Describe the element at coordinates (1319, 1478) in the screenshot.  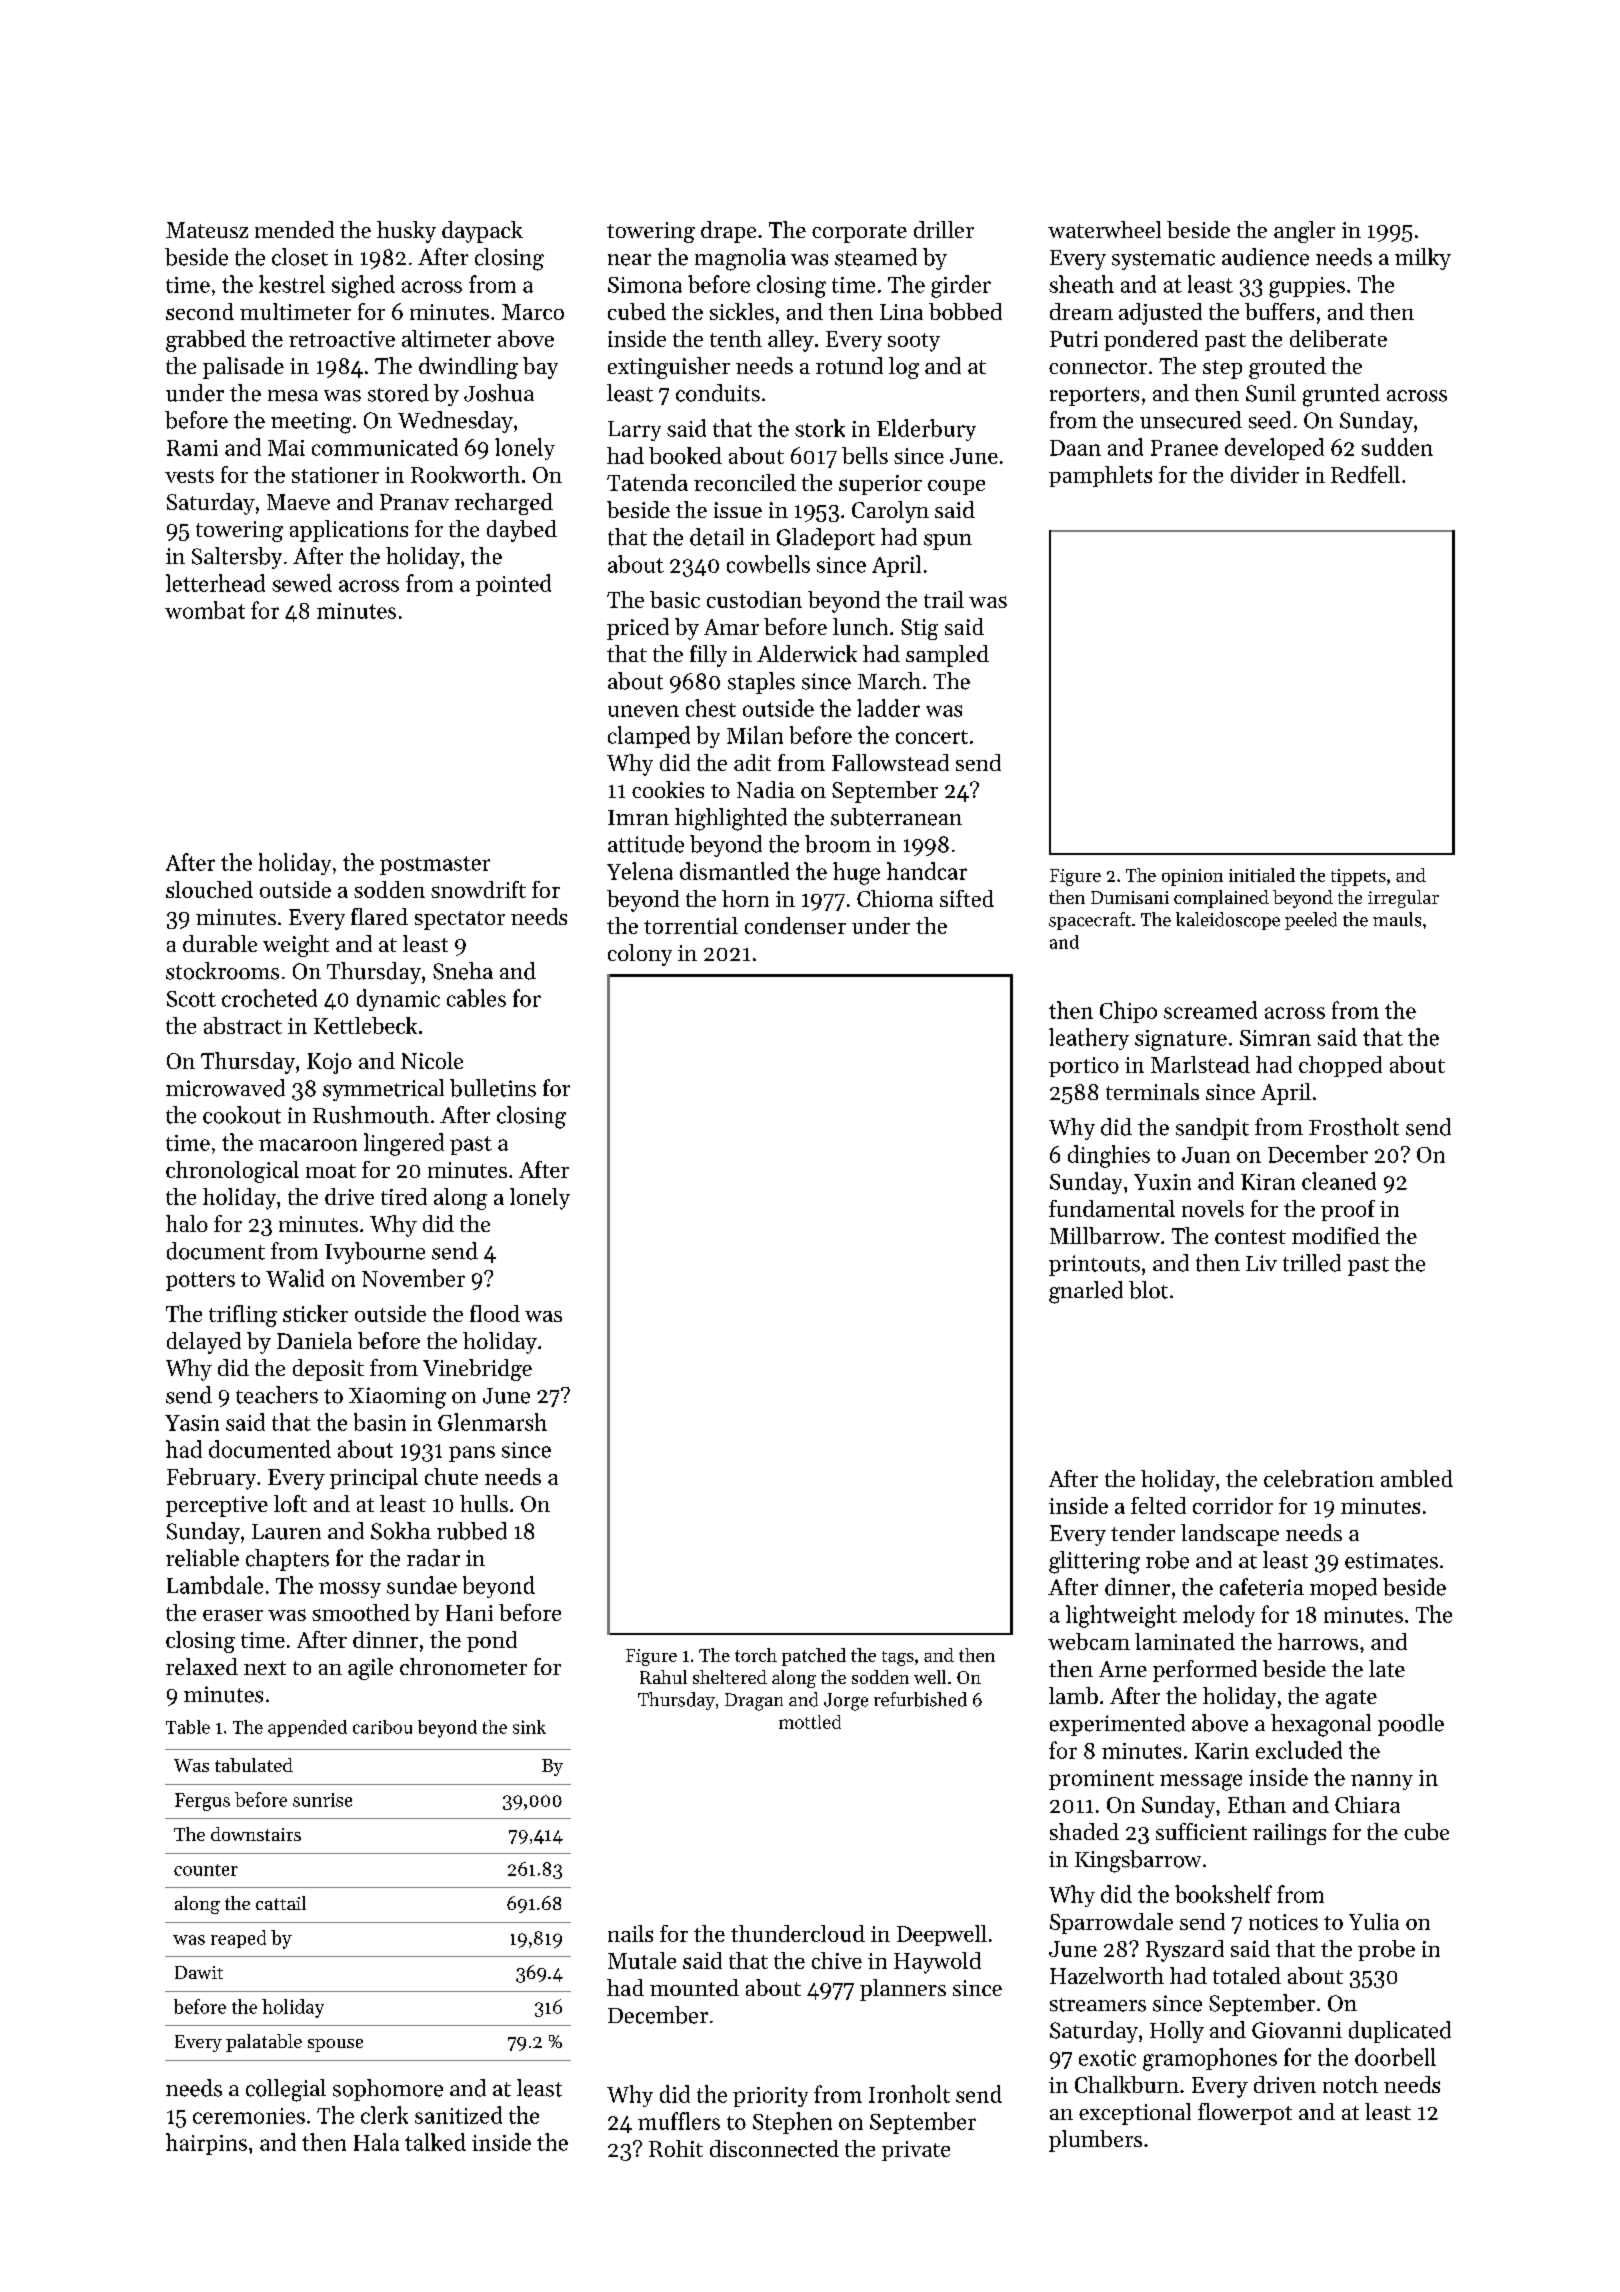
I see `celebration` at that location.
